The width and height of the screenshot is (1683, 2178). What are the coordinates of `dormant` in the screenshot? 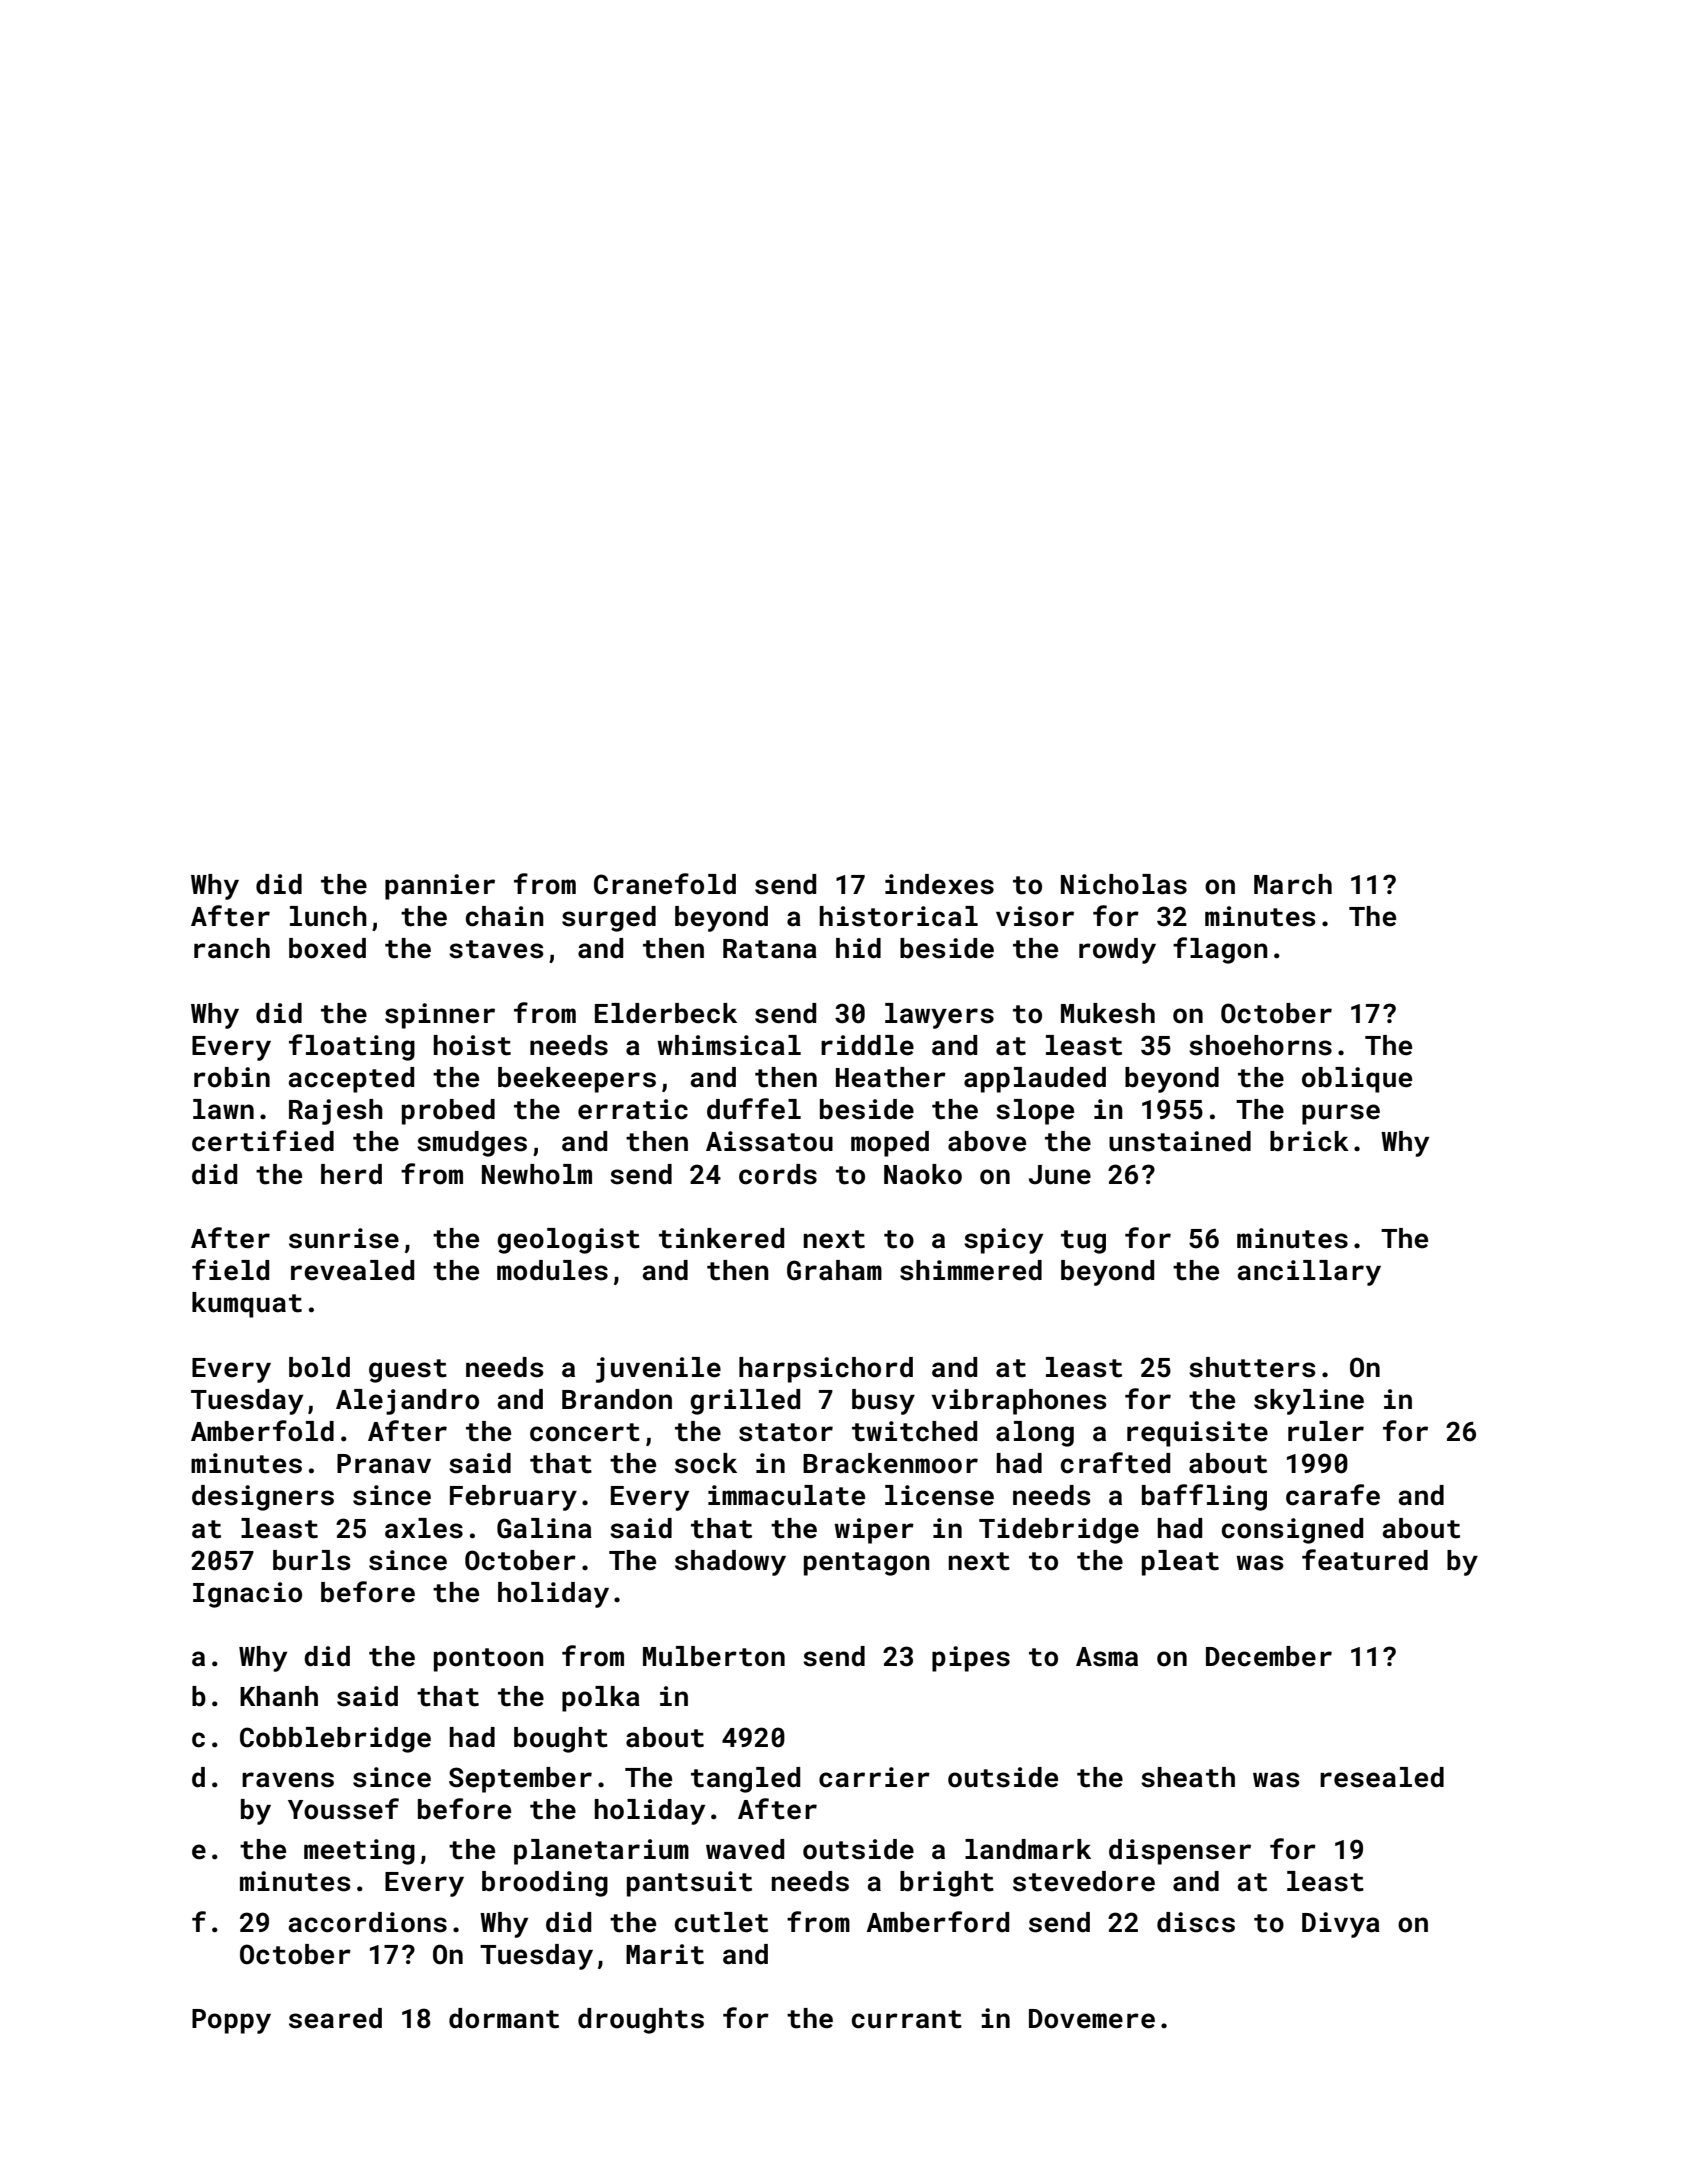 It's located at (504, 2018).
